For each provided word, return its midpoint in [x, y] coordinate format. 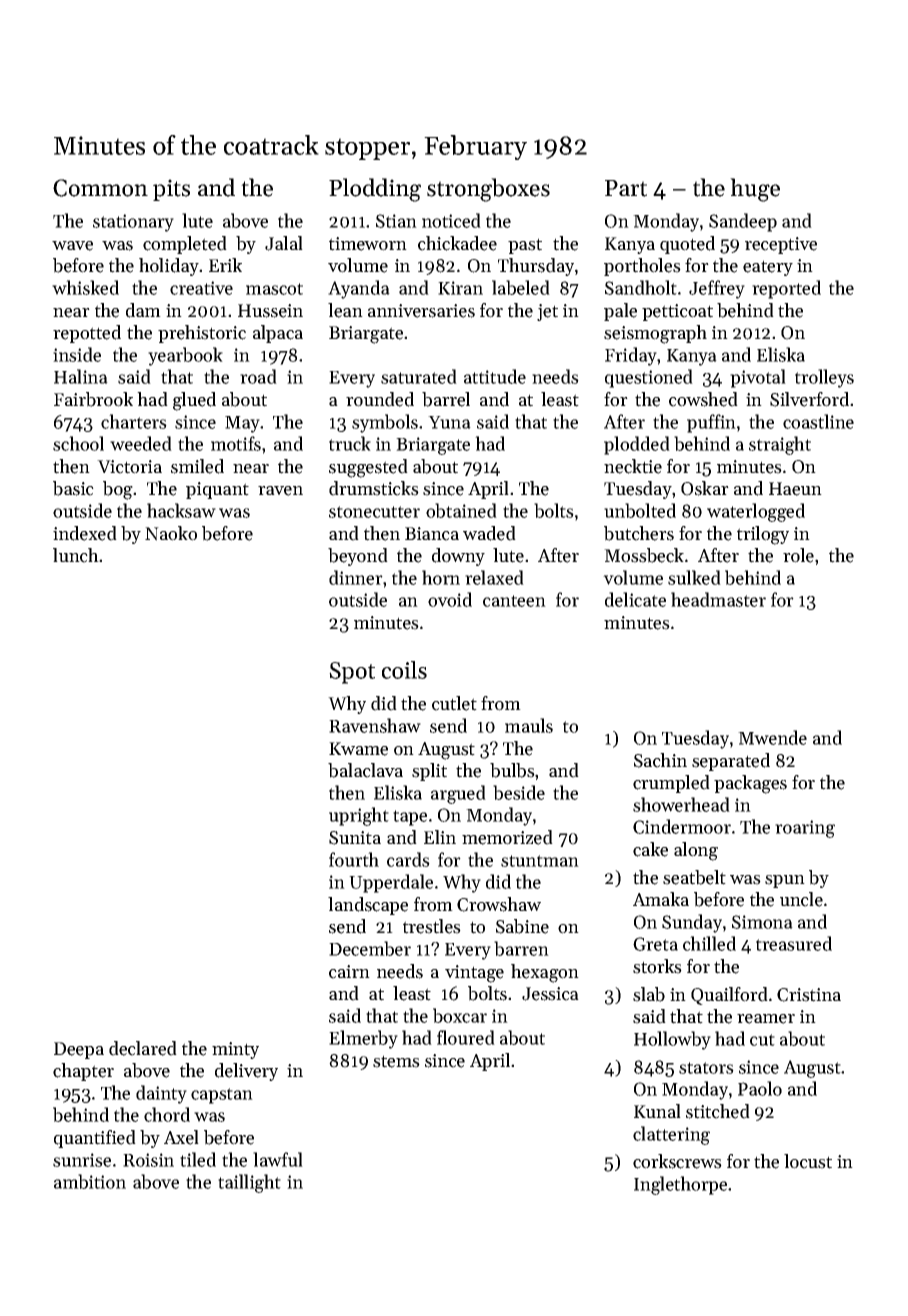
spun [785, 881]
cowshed [703, 399]
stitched [718, 1111]
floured [466, 1037]
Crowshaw [499, 904]
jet [547, 312]
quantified [95, 1139]
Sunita [355, 838]
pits [171, 190]
